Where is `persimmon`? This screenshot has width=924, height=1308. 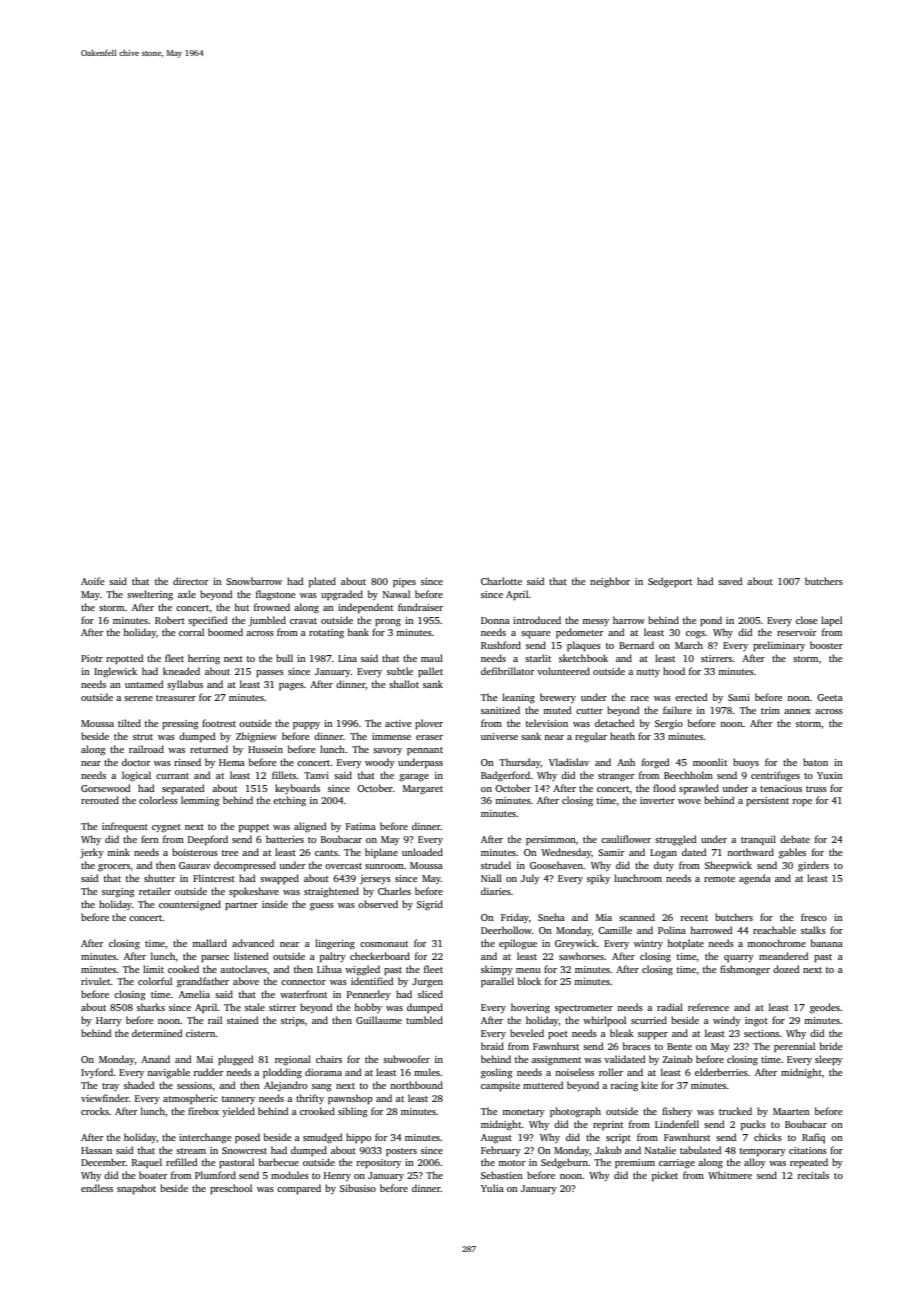
persimmon is located at coordinates (551, 840).
